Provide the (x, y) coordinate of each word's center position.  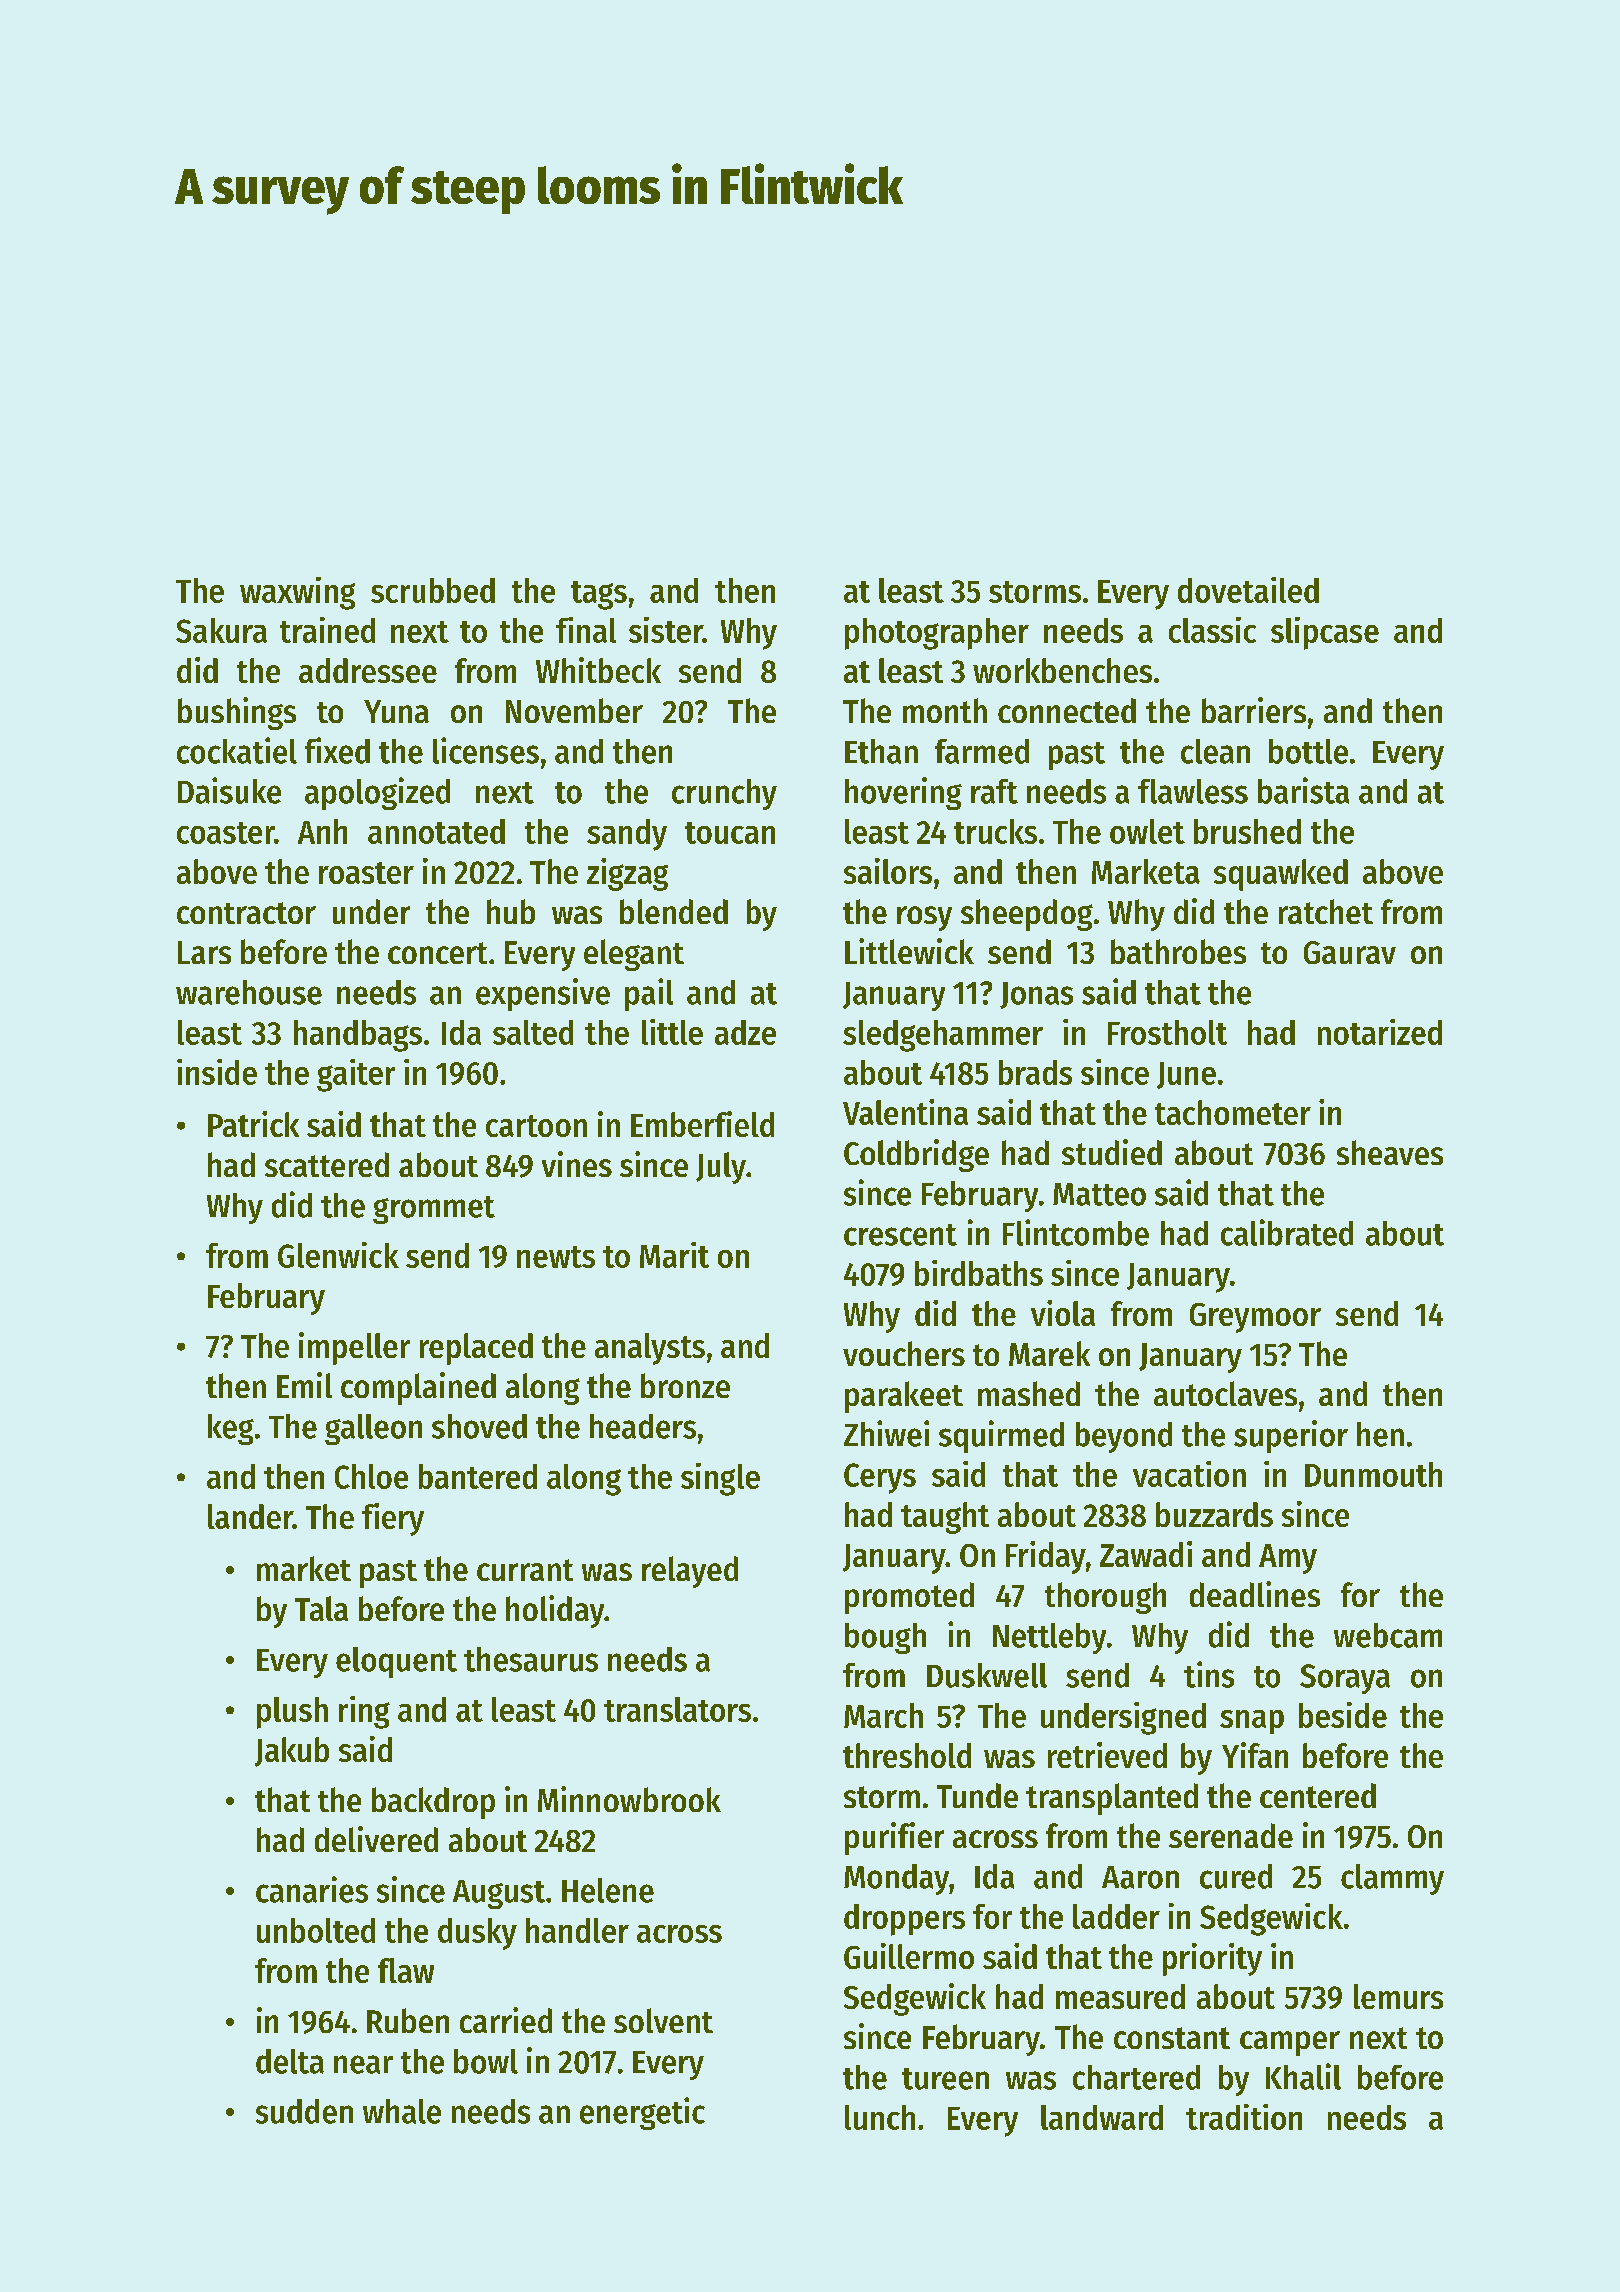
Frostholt (1167, 1032)
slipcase (1325, 633)
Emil (304, 1385)
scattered (327, 1164)
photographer (937, 634)
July (721, 1168)
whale (402, 2111)
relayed (690, 1572)
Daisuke (229, 790)
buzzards (1214, 1514)
